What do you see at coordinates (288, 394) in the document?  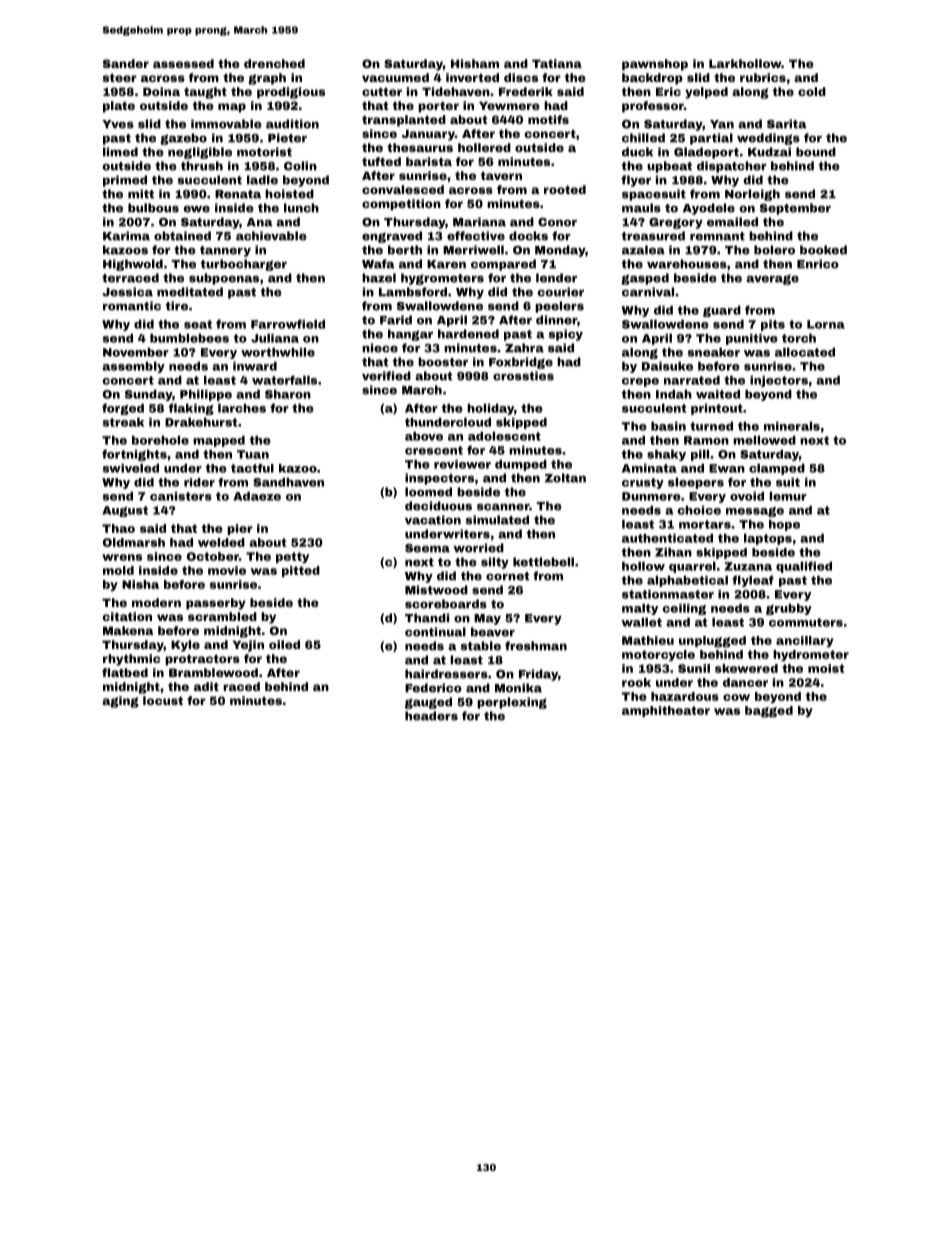 I see `Sharon` at bounding box center [288, 394].
